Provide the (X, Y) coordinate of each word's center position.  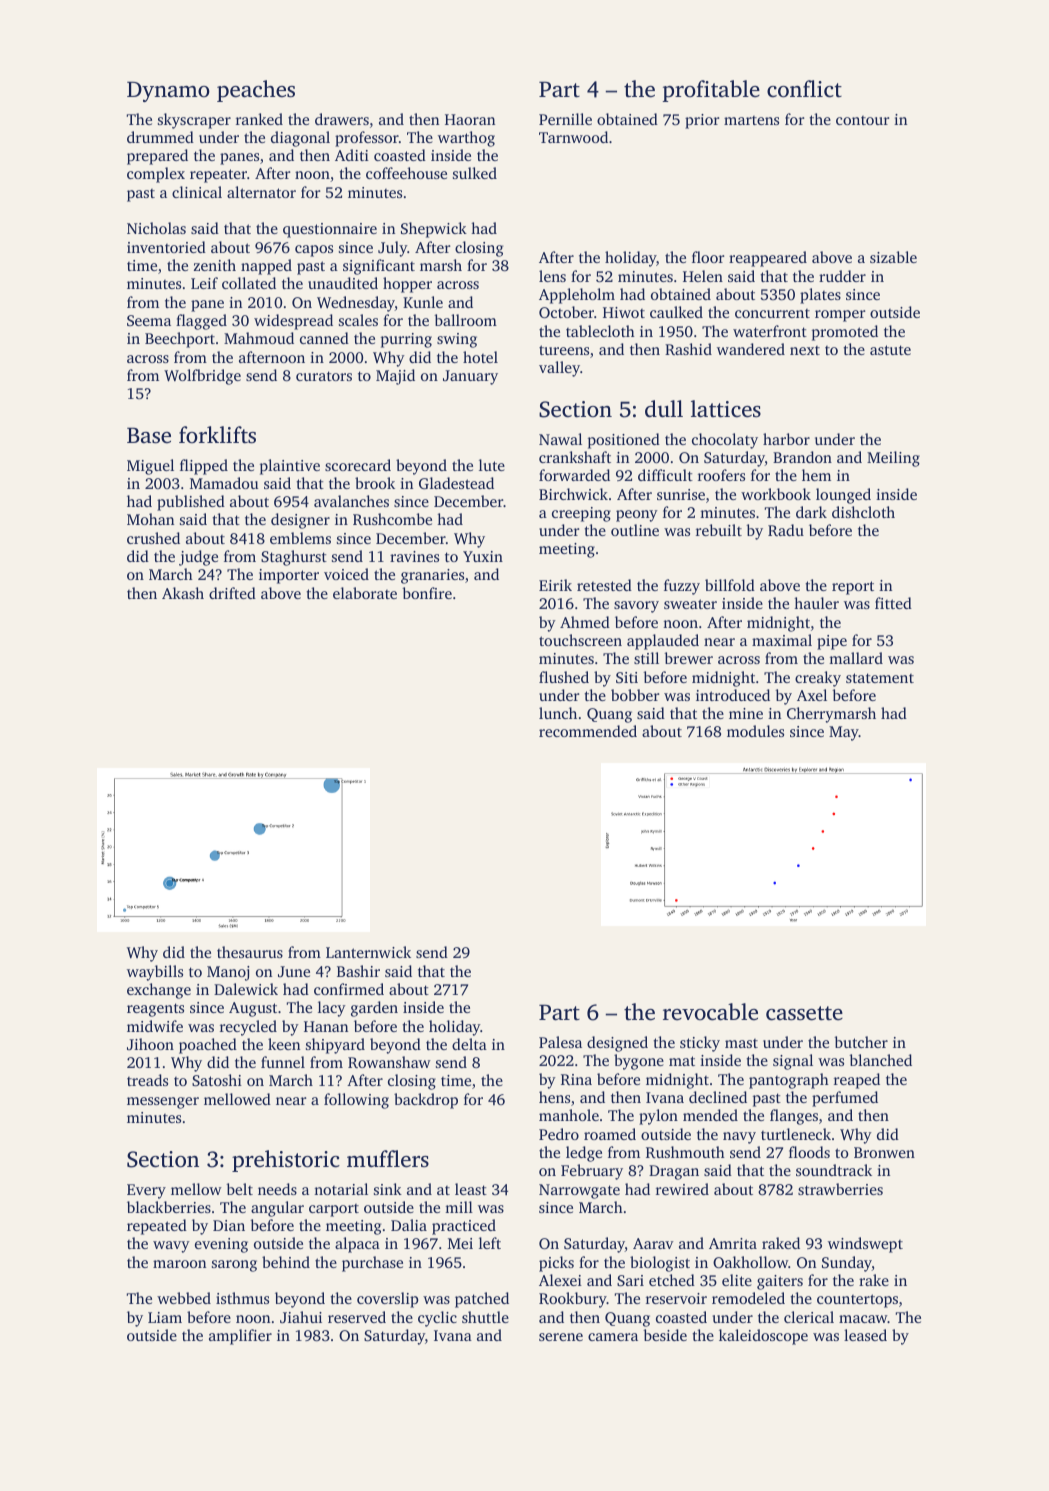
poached (208, 1046)
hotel (480, 357)
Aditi (352, 155)
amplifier (240, 1337)
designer (300, 521)
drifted (232, 593)
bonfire (427, 593)
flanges (794, 1117)
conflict (804, 89)
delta (469, 1044)
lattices (726, 409)
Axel (812, 695)
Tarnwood (573, 137)
